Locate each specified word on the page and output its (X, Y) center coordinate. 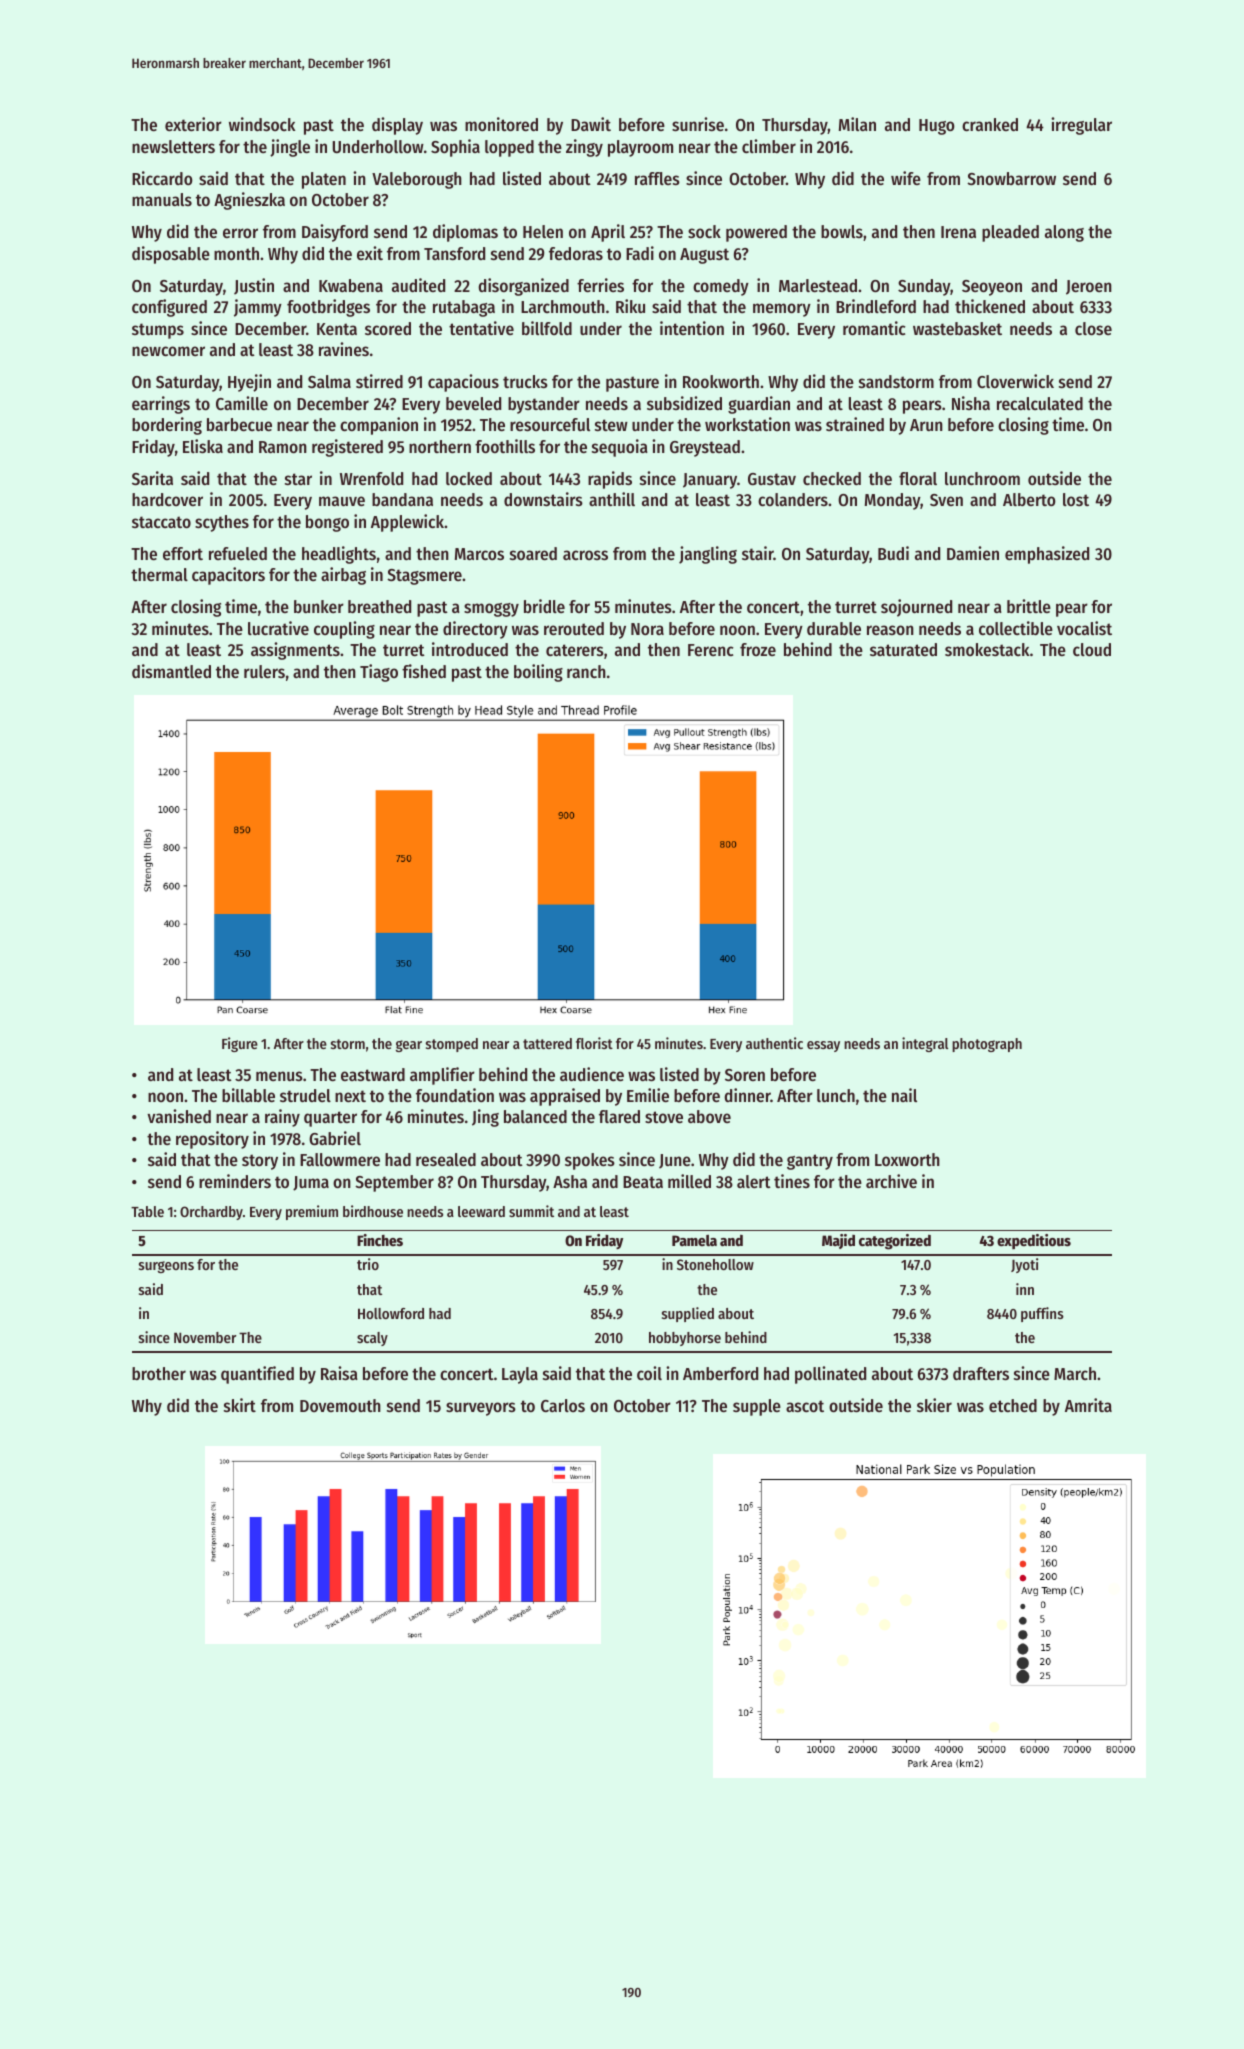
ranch (586, 671)
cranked (990, 124)
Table (147, 1211)
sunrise (698, 124)
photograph (987, 1045)
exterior (193, 124)
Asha (570, 1181)
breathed (379, 606)
